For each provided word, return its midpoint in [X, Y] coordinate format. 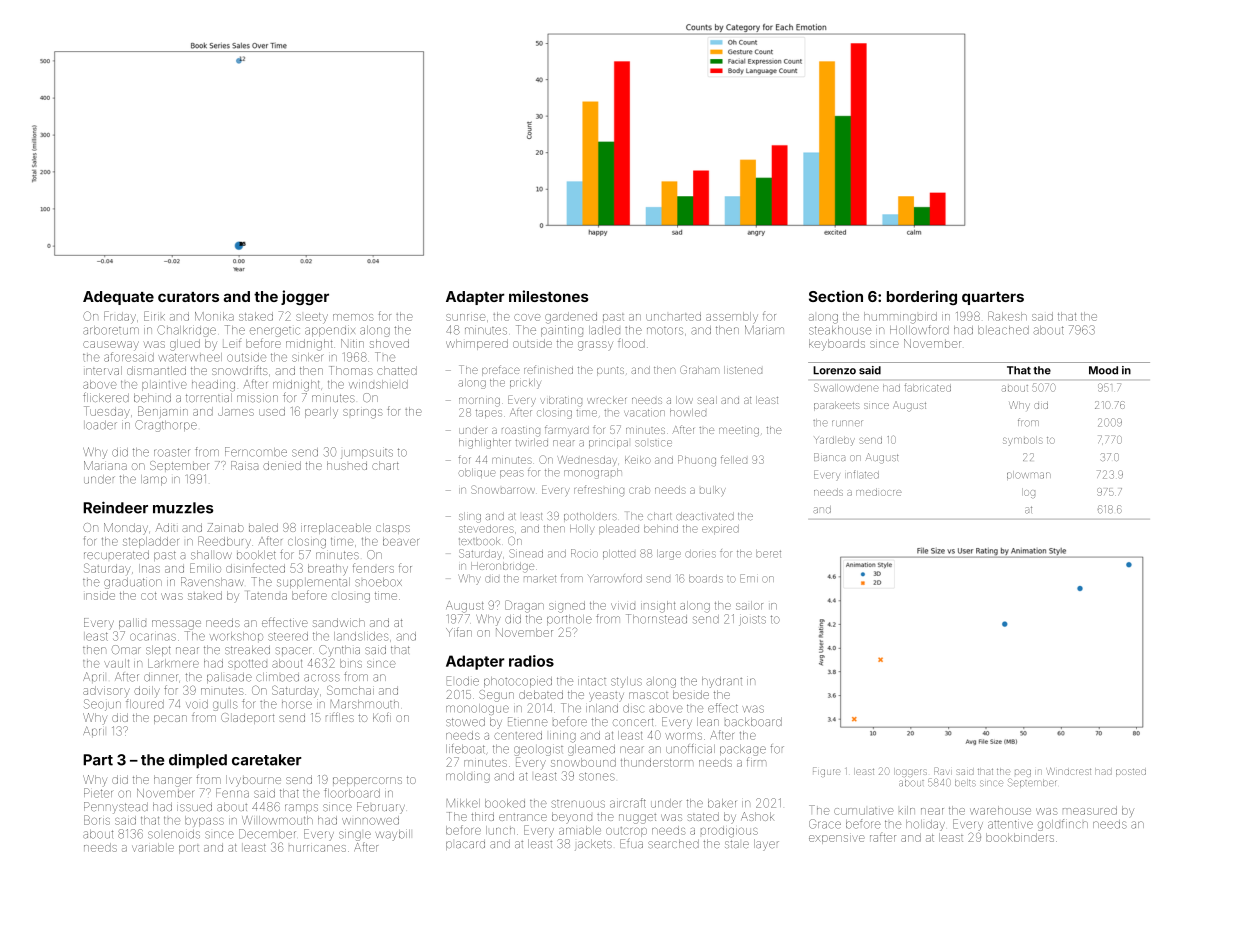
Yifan [459, 632]
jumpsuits [367, 454]
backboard [753, 722]
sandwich [339, 622]
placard [465, 845]
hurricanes [317, 848]
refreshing [599, 491]
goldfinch [1063, 825]
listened [743, 370]
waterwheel [190, 357]
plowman [1029, 475]
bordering [922, 297]
